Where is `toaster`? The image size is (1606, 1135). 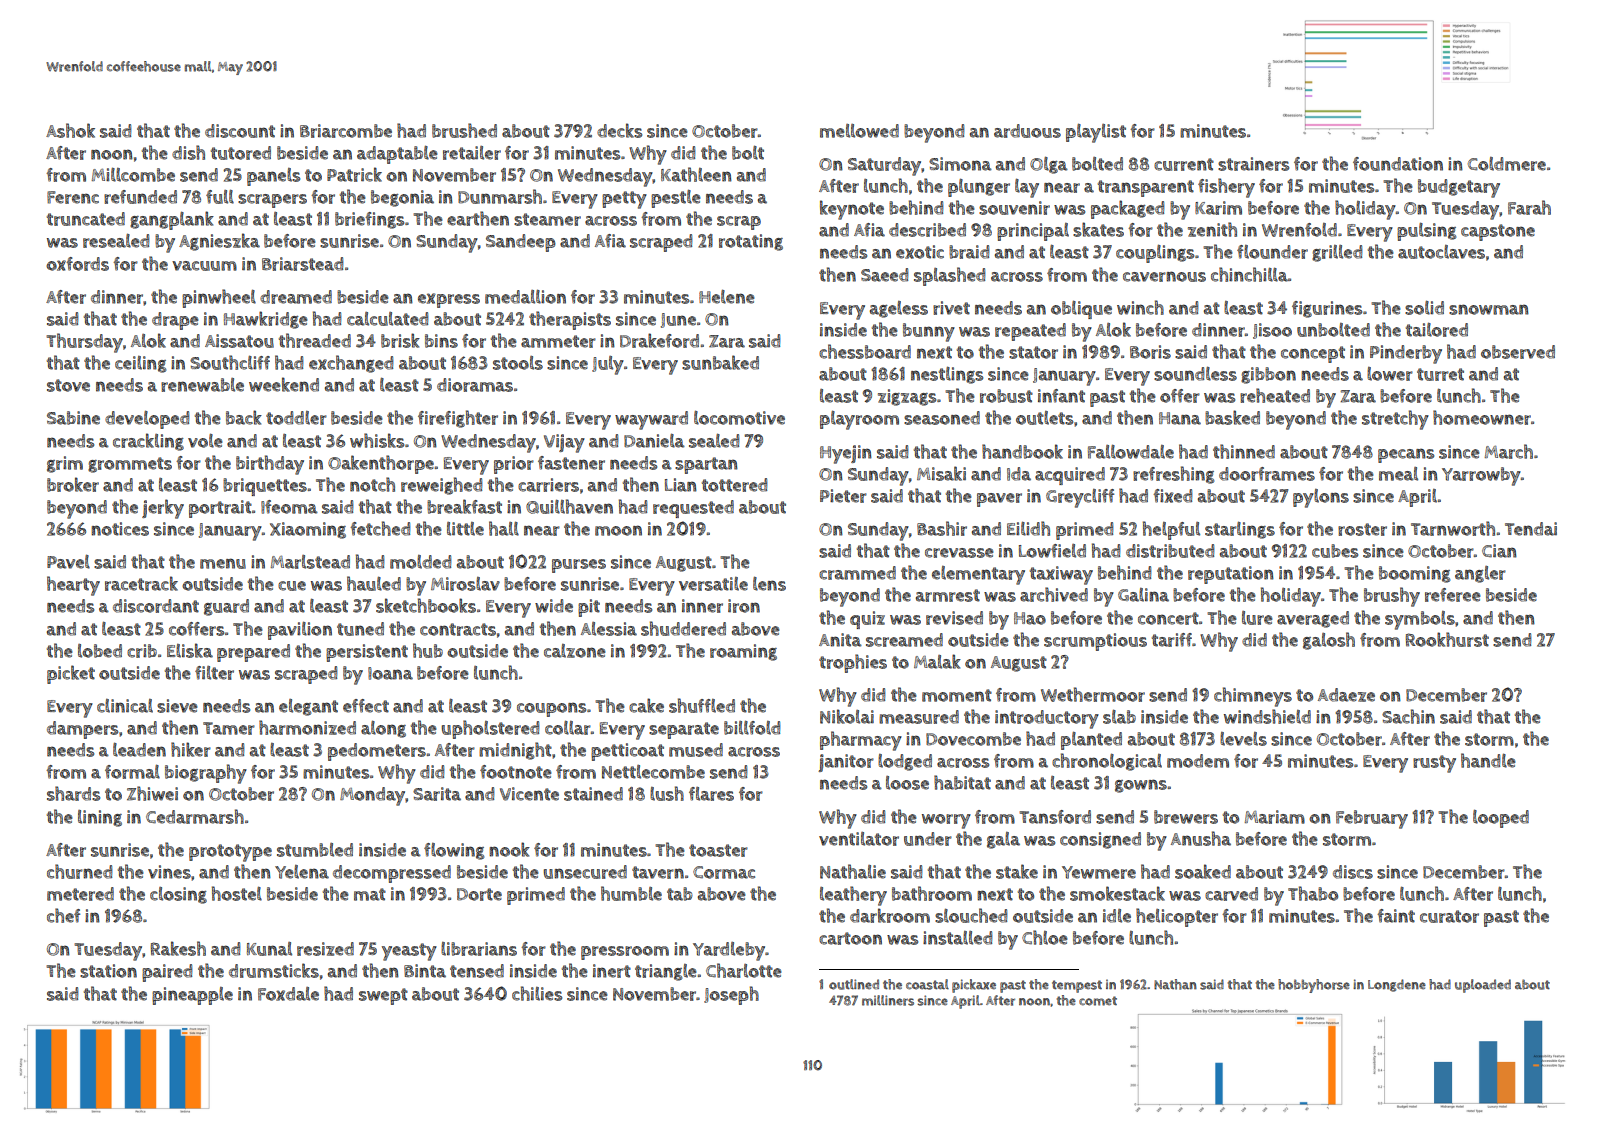 toaster is located at coordinates (718, 850).
